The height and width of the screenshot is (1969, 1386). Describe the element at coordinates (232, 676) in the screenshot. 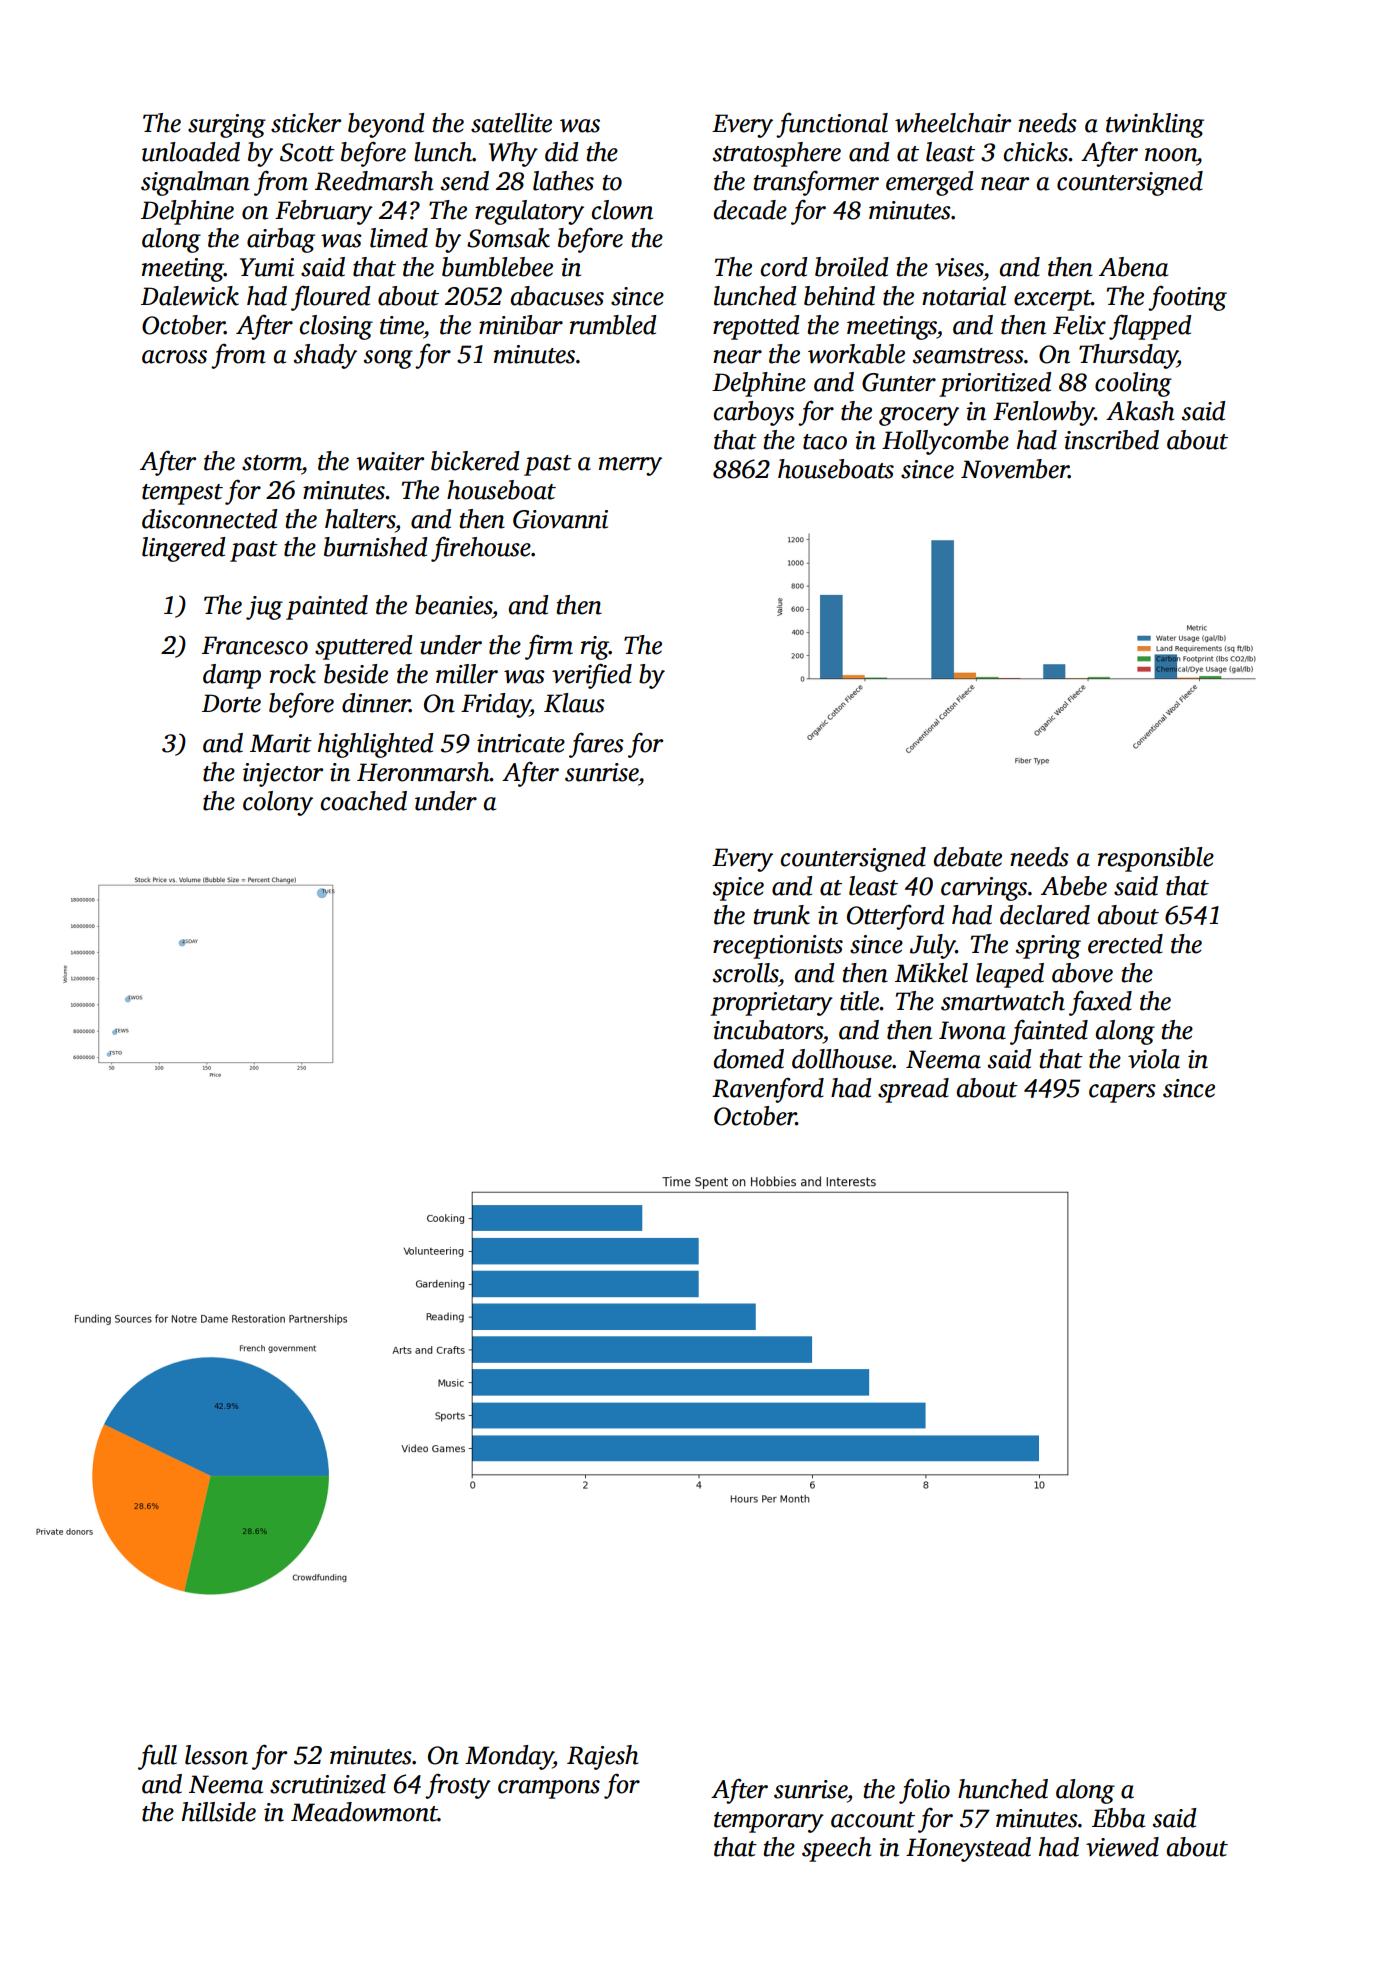

I see `damp` at that location.
